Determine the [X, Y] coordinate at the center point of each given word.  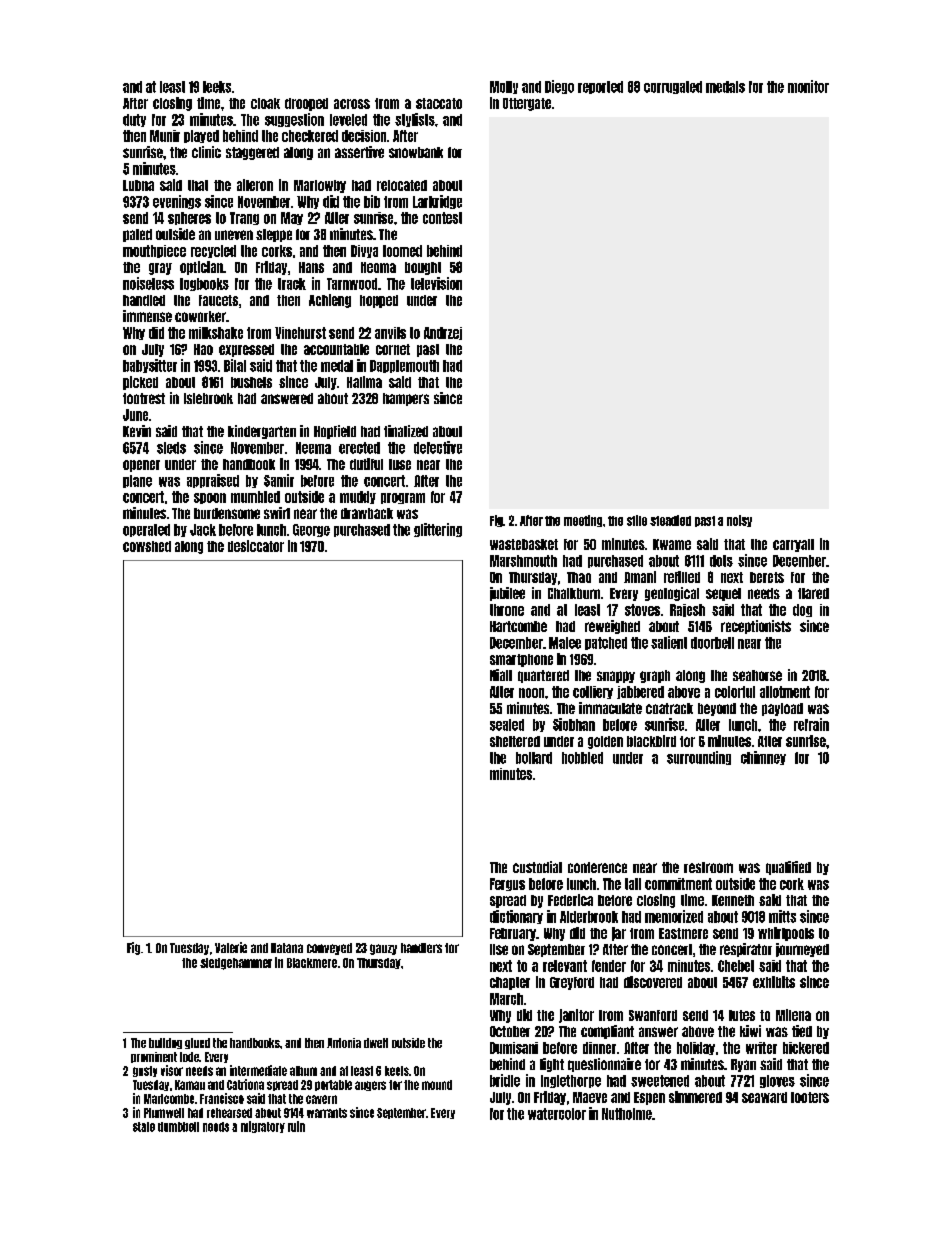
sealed [507, 725]
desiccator [256, 546]
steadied [670, 520]
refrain [811, 724]
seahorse [757, 675]
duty [134, 120]
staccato [439, 103]
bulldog [165, 1043]
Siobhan [574, 724]
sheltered [515, 741]
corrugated [673, 87]
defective [438, 447]
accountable [336, 349]
